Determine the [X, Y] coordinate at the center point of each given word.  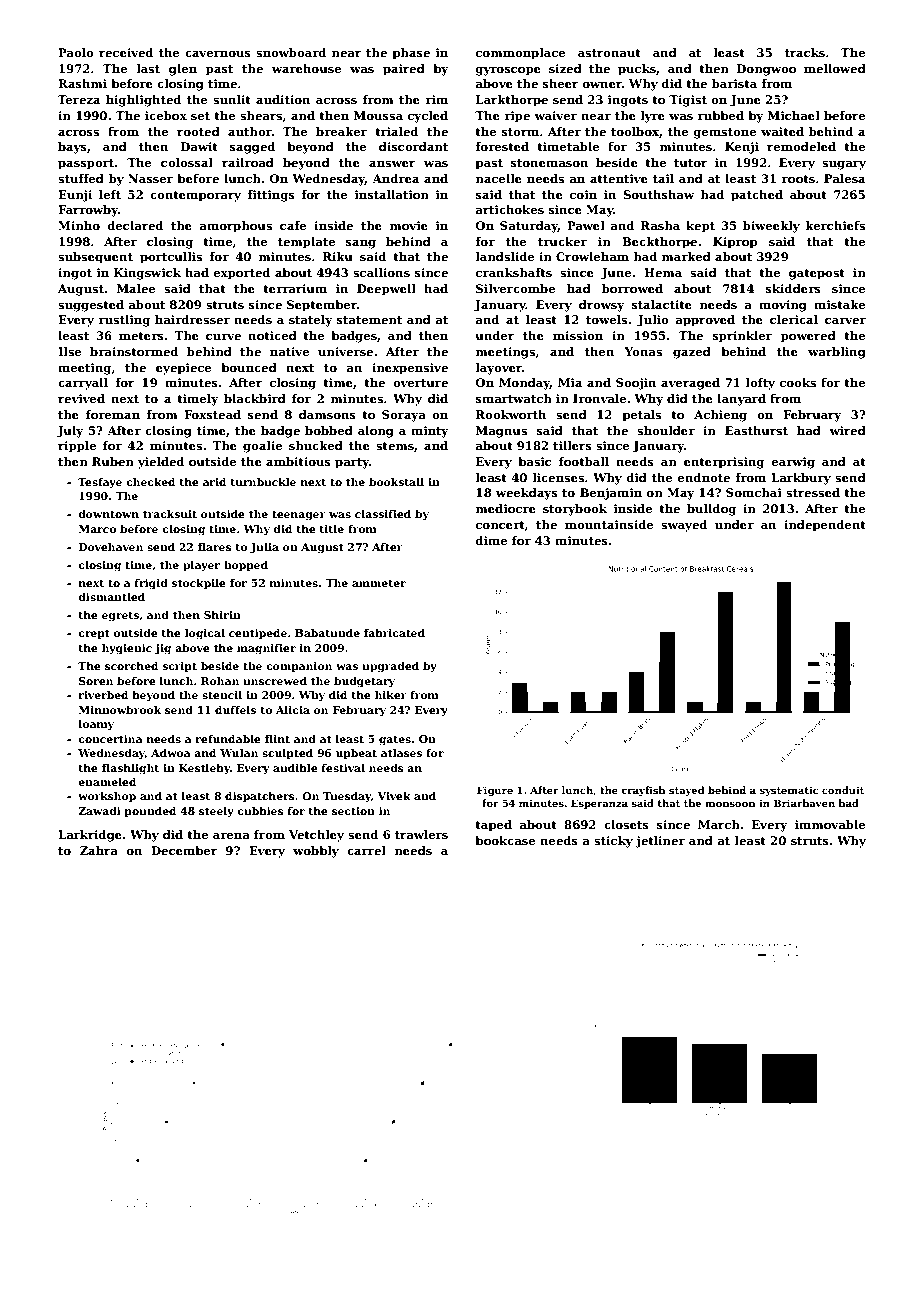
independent [825, 526]
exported [242, 274]
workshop [107, 797]
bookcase [505, 840]
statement [369, 320]
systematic [789, 791]
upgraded [390, 667]
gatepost [817, 274]
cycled [428, 117]
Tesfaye [100, 483]
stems [395, 446]
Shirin [222, 615]
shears [261, 115]
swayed [684, 526]
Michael [794, 115]
